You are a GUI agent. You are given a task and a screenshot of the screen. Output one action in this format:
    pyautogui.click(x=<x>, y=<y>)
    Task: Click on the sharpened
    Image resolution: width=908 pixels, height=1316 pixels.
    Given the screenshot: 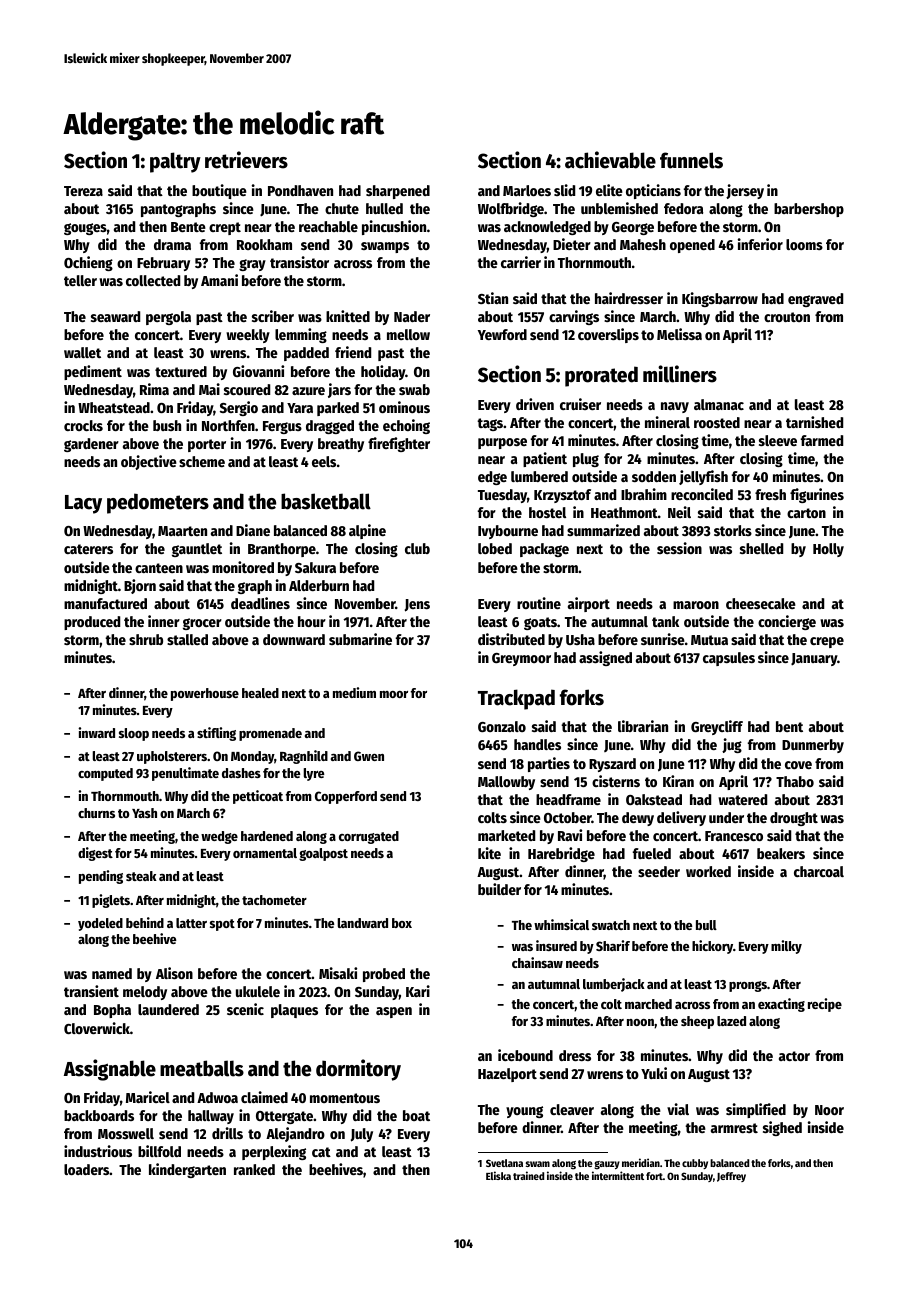 What is the action you would take?
    pyautogui.click(x=398, y=192)
